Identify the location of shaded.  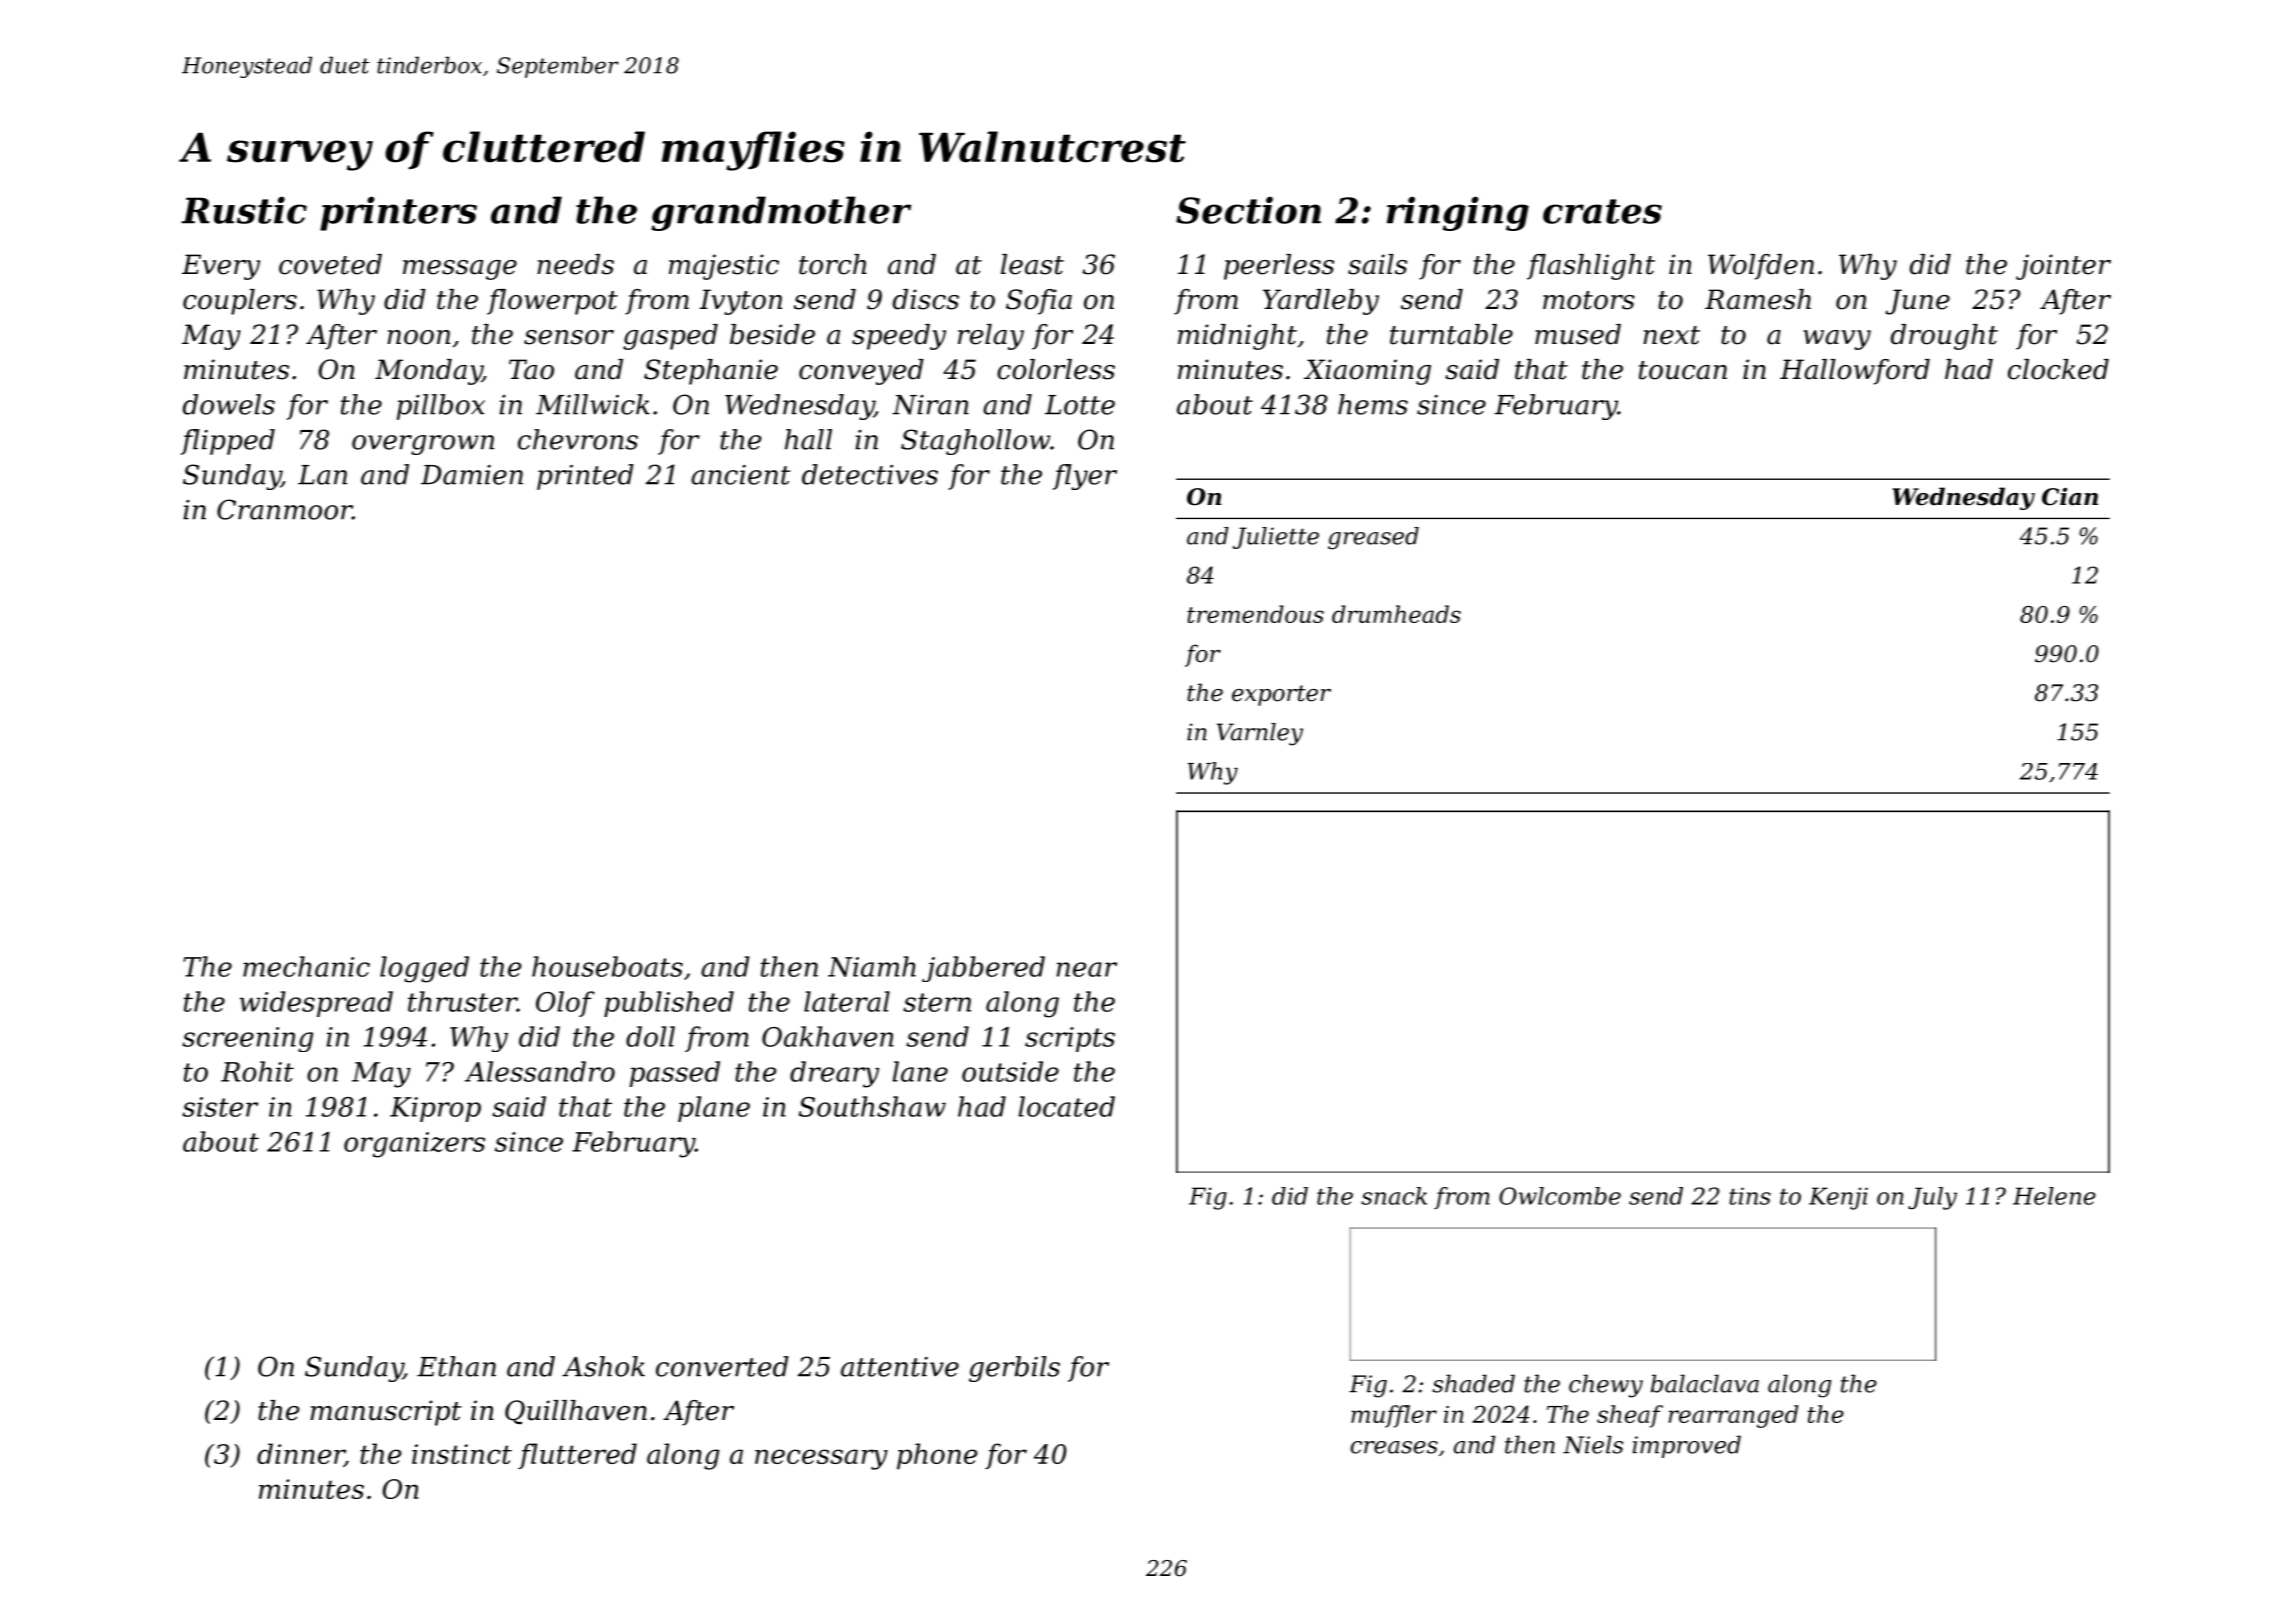
(1473, 1383).
